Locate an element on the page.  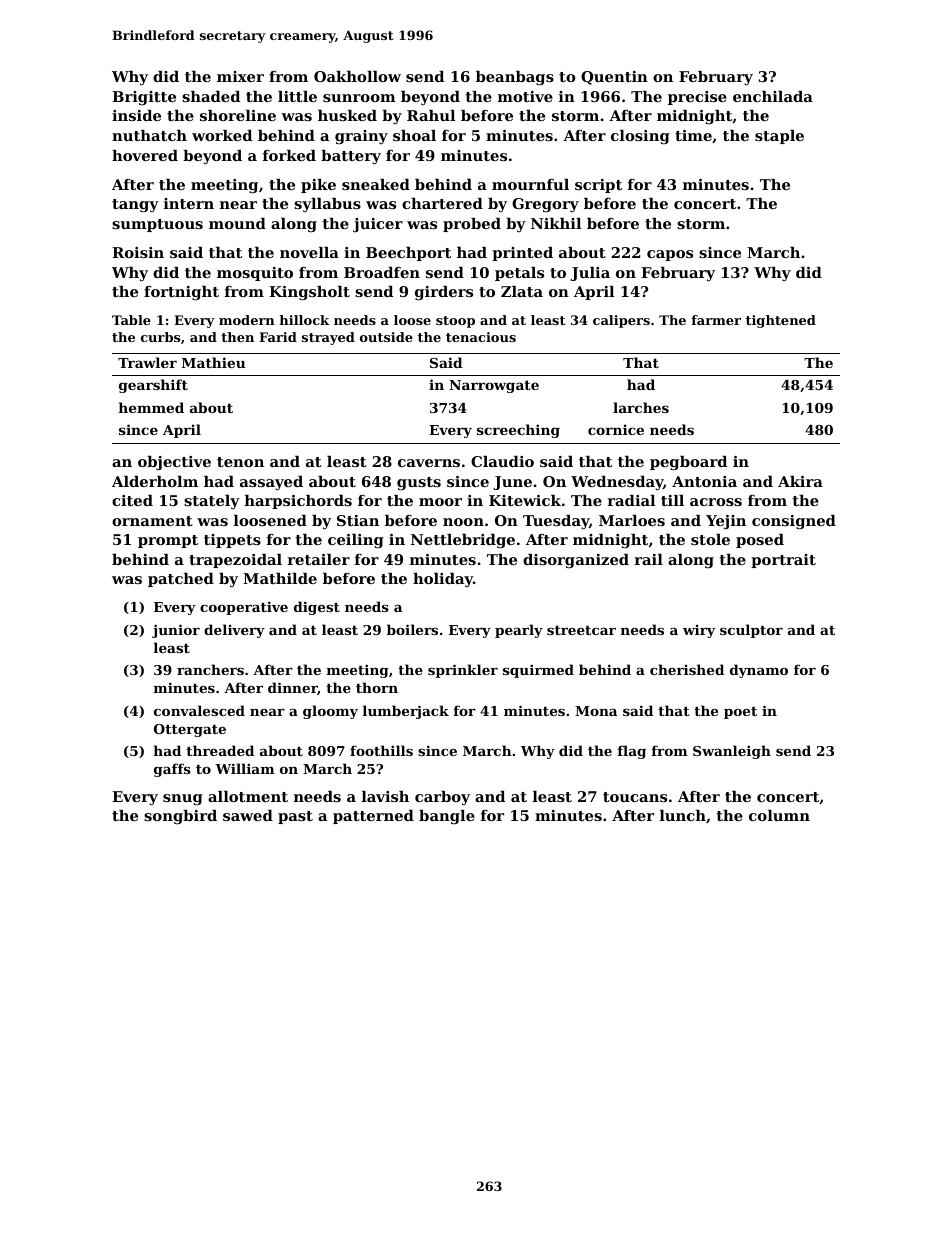
boilers is located at coordinates (412, 629).
